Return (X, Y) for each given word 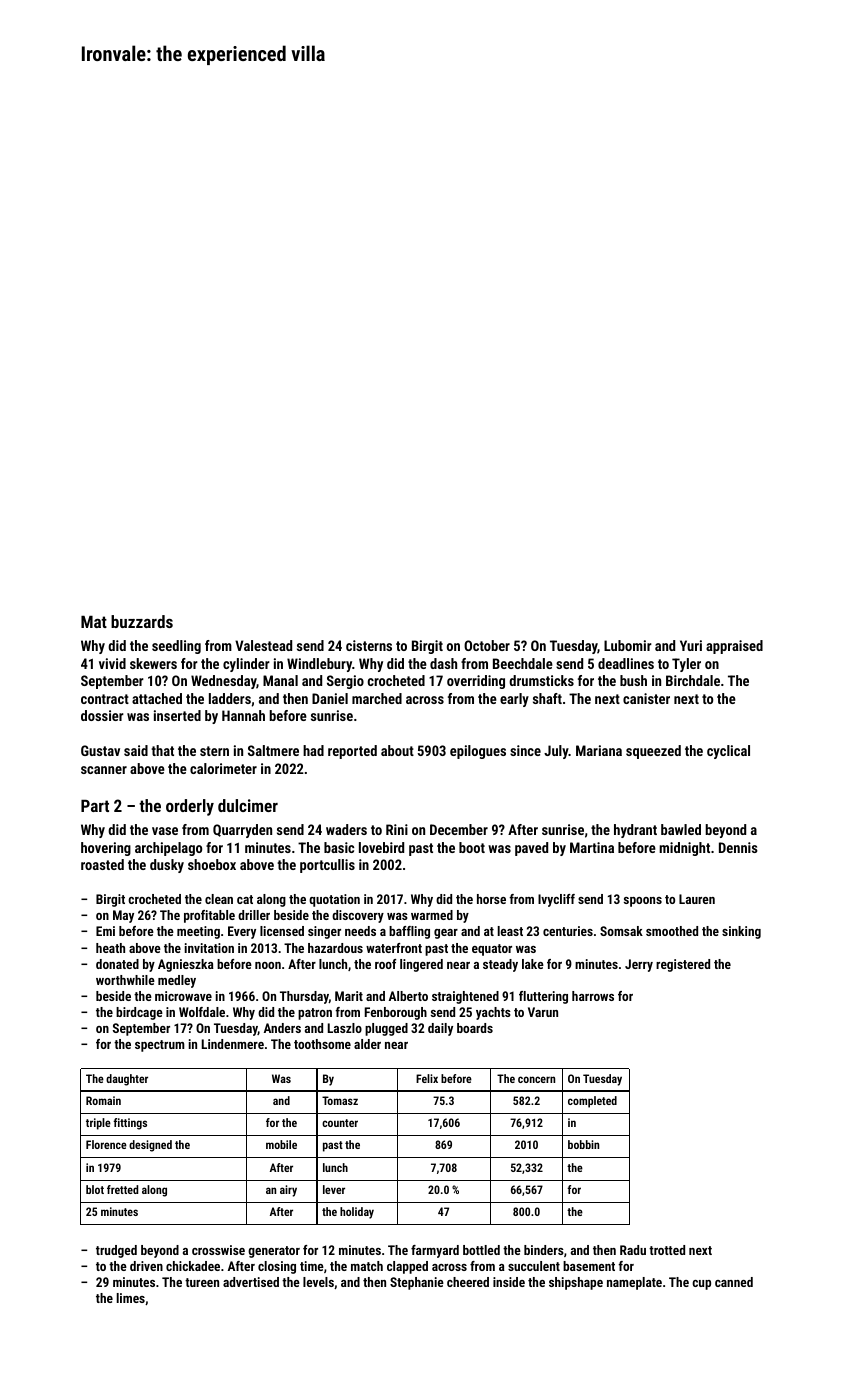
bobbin (583, 1144)
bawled (681, 829)
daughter (127, 1080)
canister (646, 698)
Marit (349, 996)
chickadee (193, 1266)
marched (377, 698)
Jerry (639, 965)
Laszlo (345, 1028)
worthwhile (125, 980)
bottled (481, 1250)
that (162, 750)
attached (157, 698)
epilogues (478, 752)
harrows (593, 996)
